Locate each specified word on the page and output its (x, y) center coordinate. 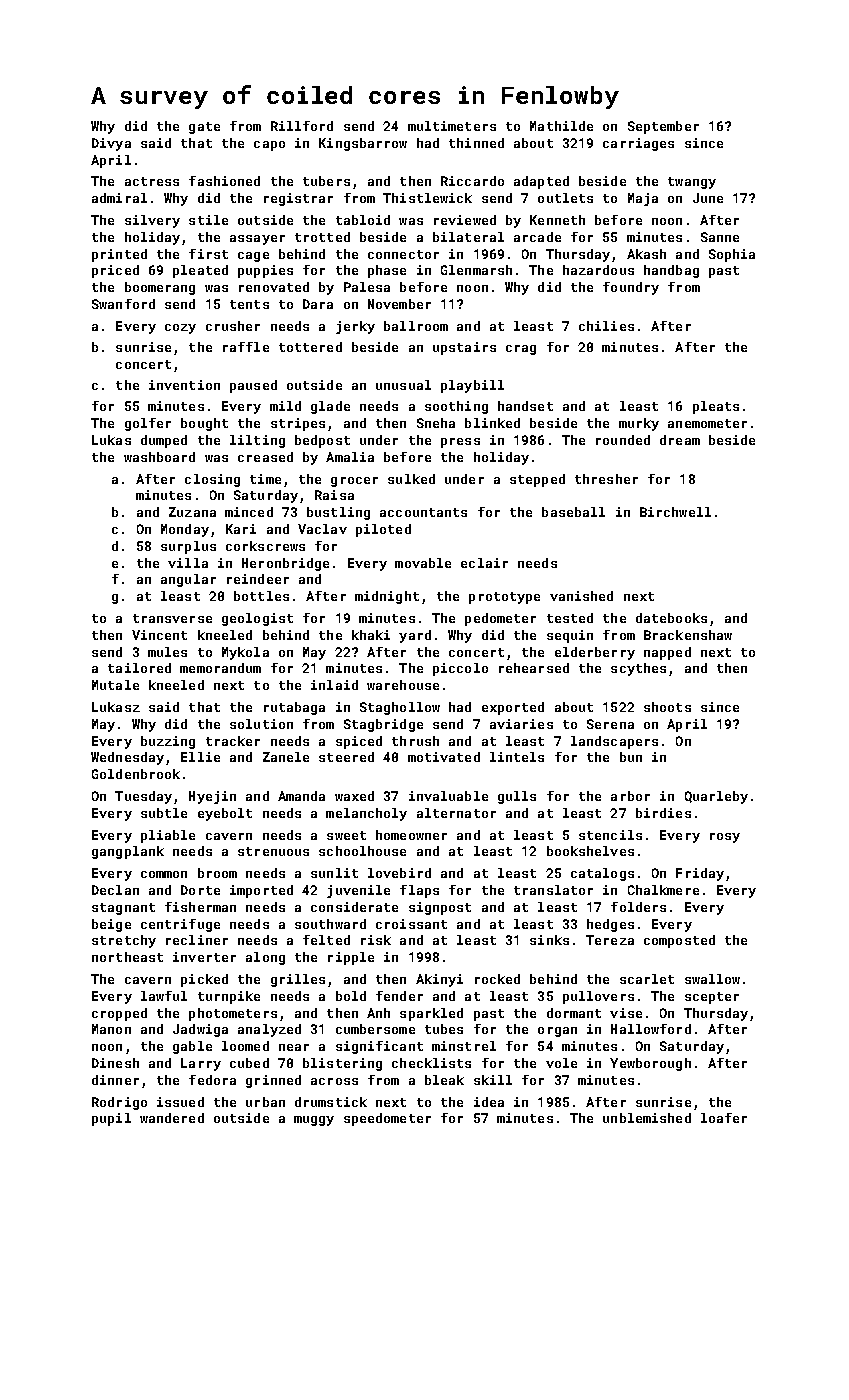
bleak (444, 1080)
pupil (111, 1119)
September (663, 127)
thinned (476, 143)
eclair (484, 563)
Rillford (302, 126)
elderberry (595, 653)
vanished (581, 596)
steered (346, 757)
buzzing (168, 742)
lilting (257, 441)
